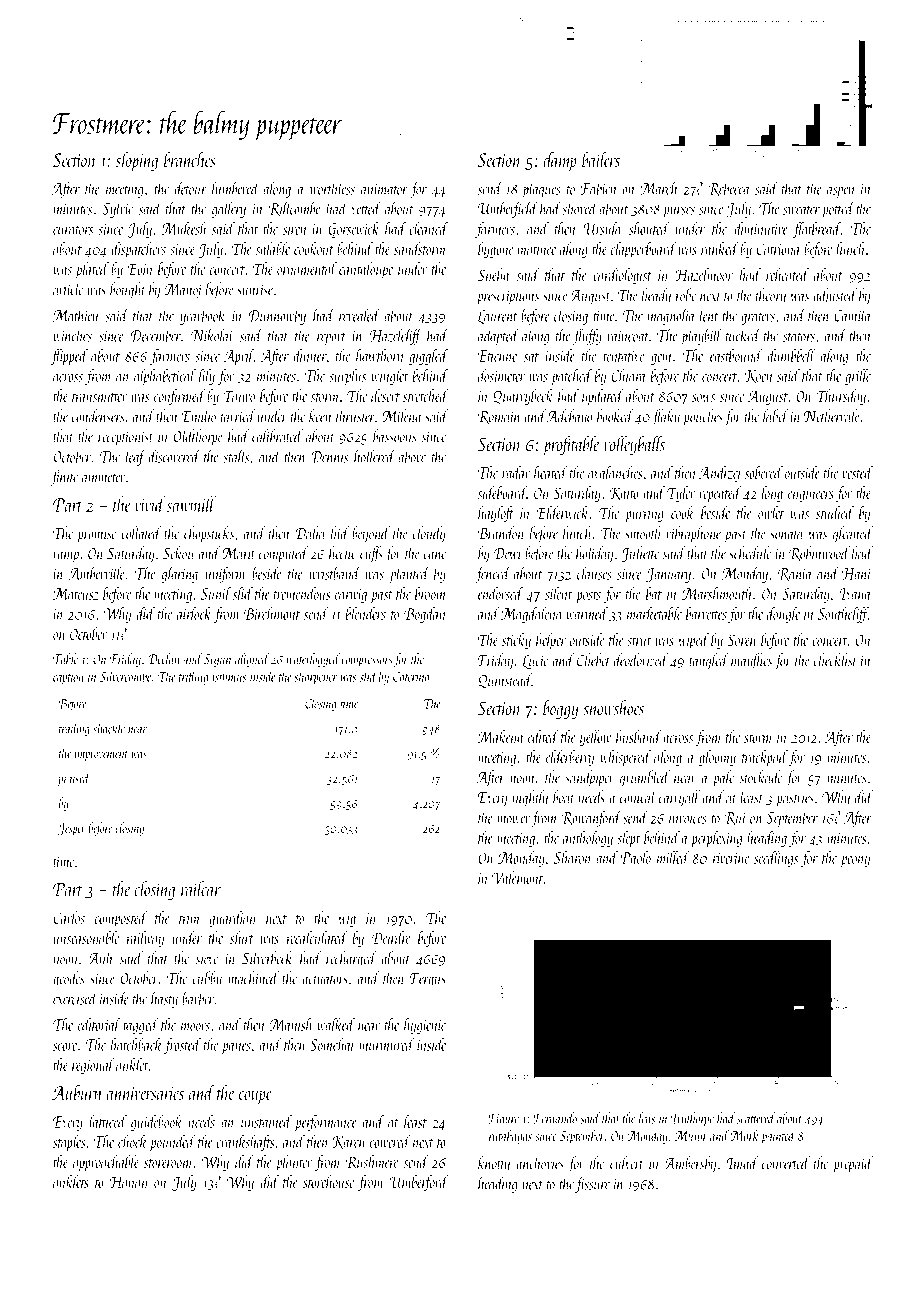  What do you see at coordinates (238, 415) in the screenshot?
I see `tarried` at bounding box center [238, 415].
